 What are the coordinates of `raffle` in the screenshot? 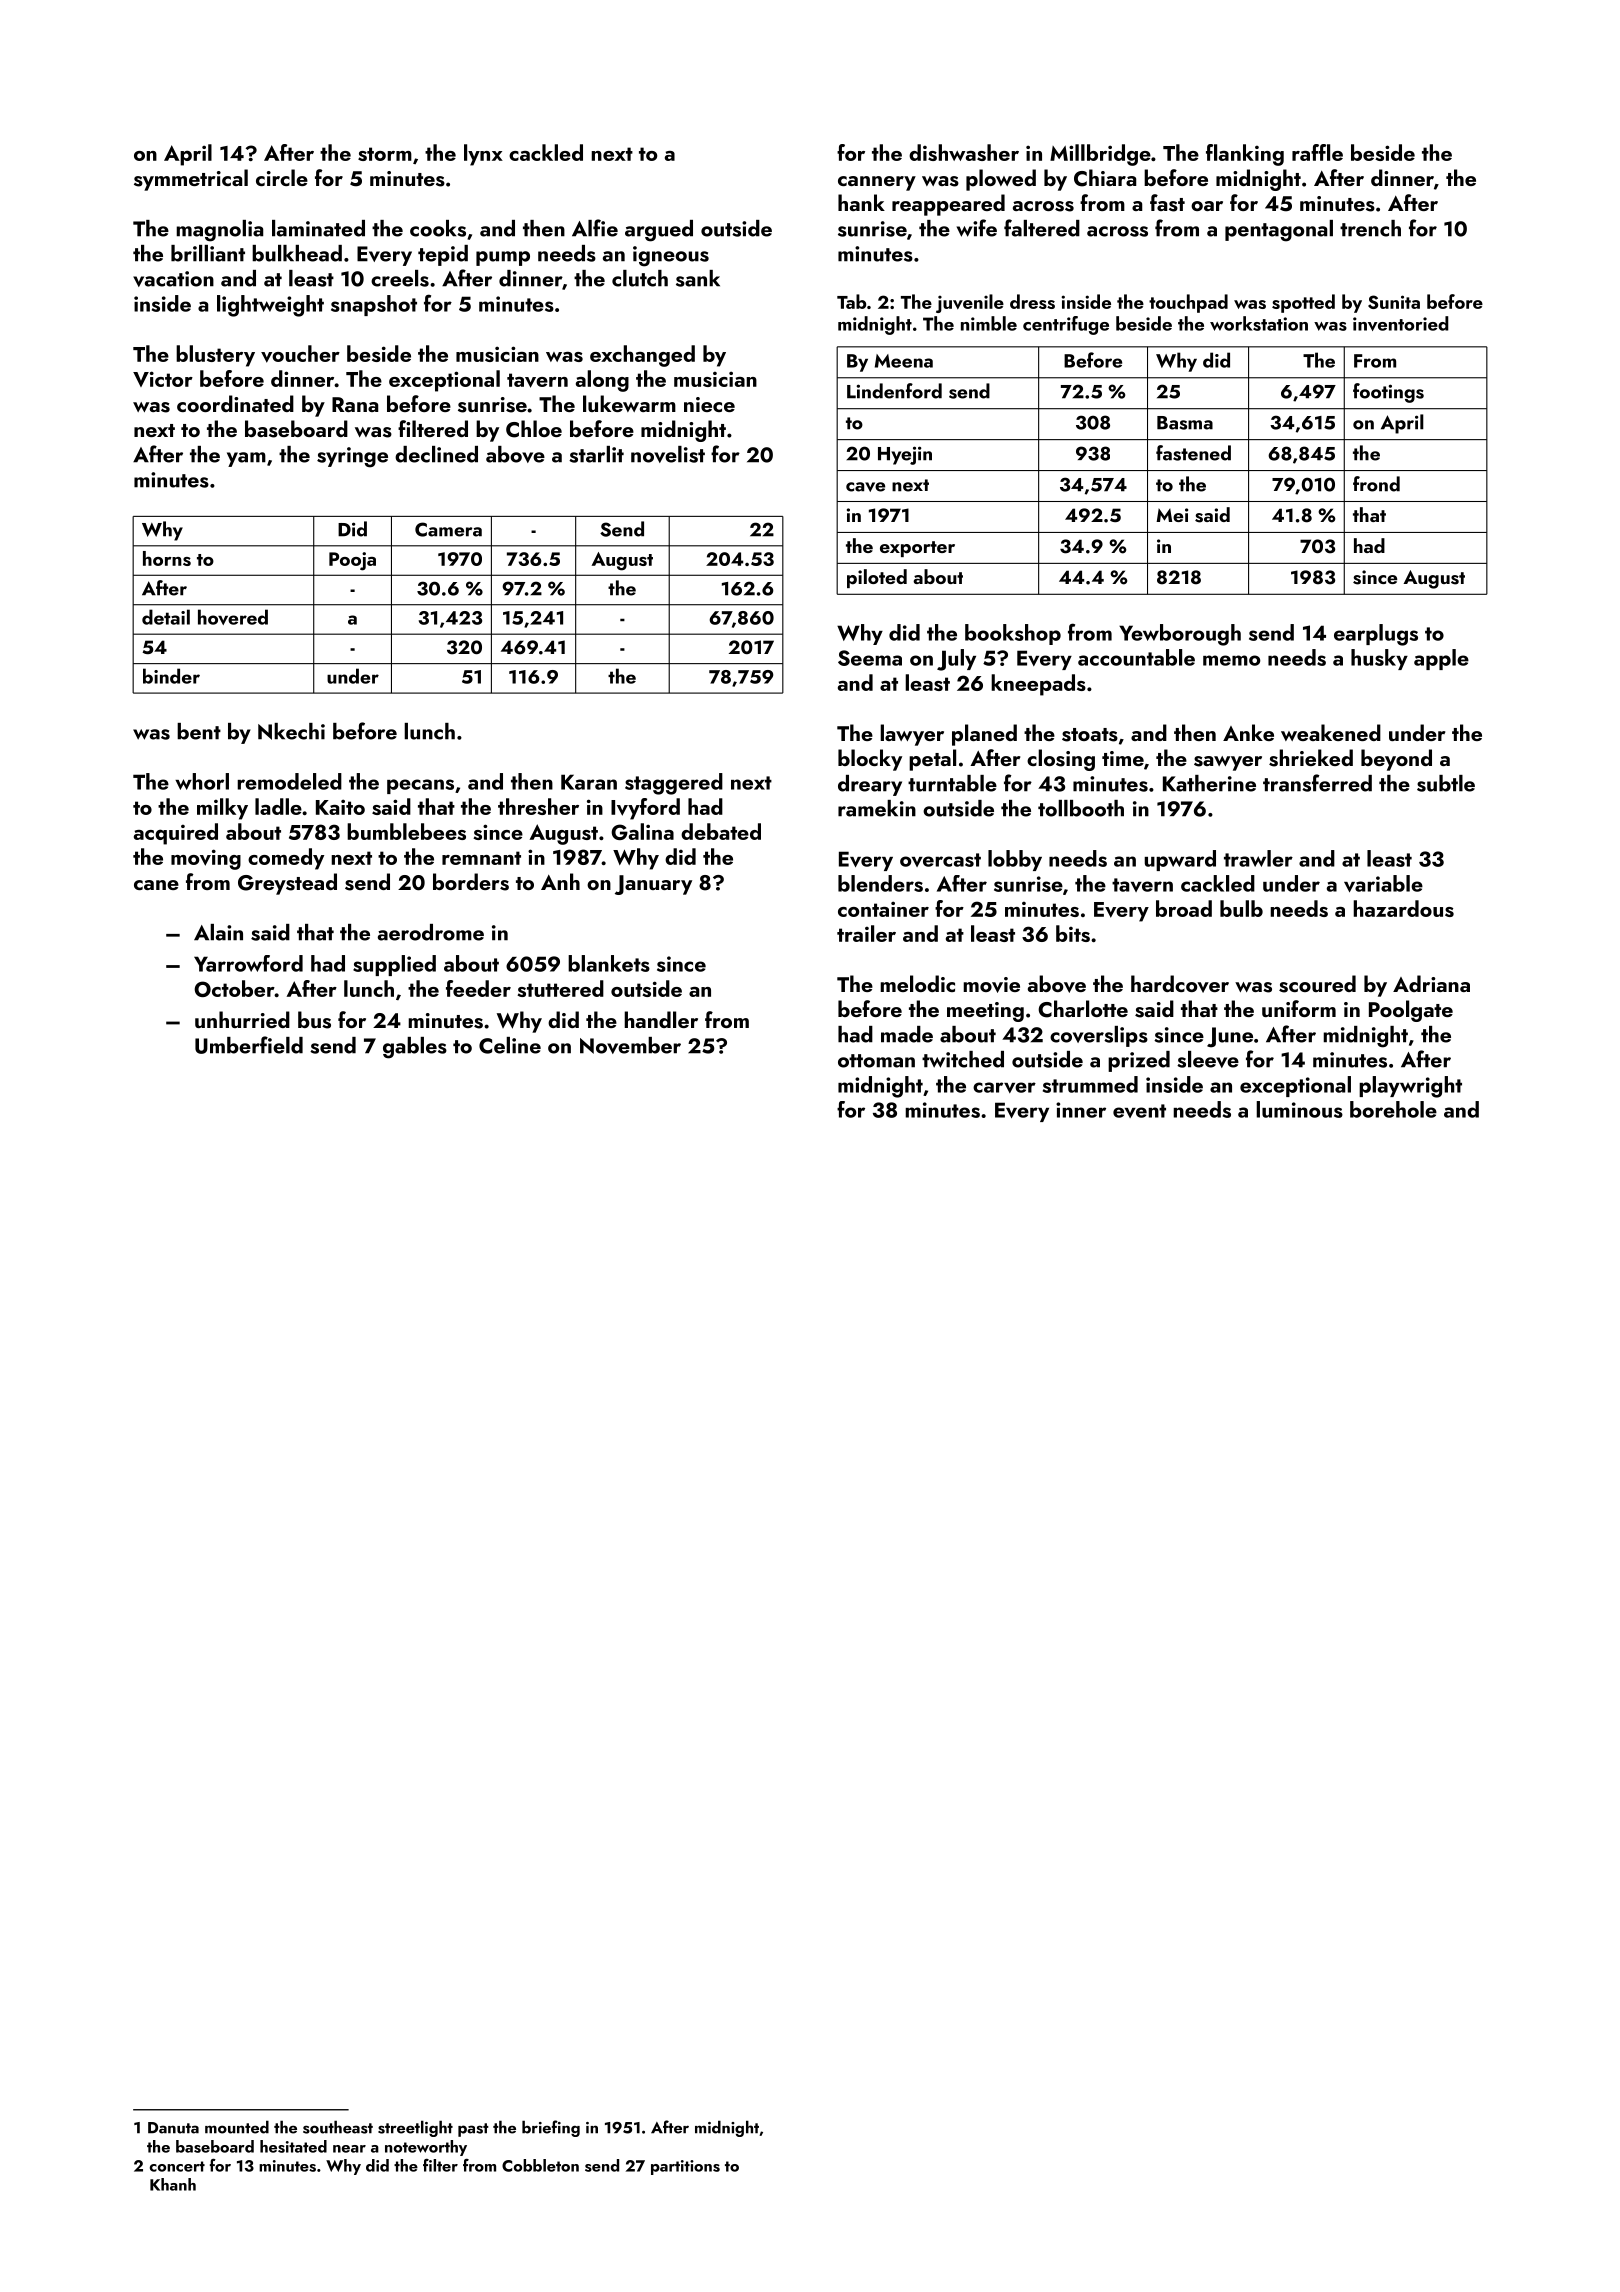 It's located at (1317, 152).
